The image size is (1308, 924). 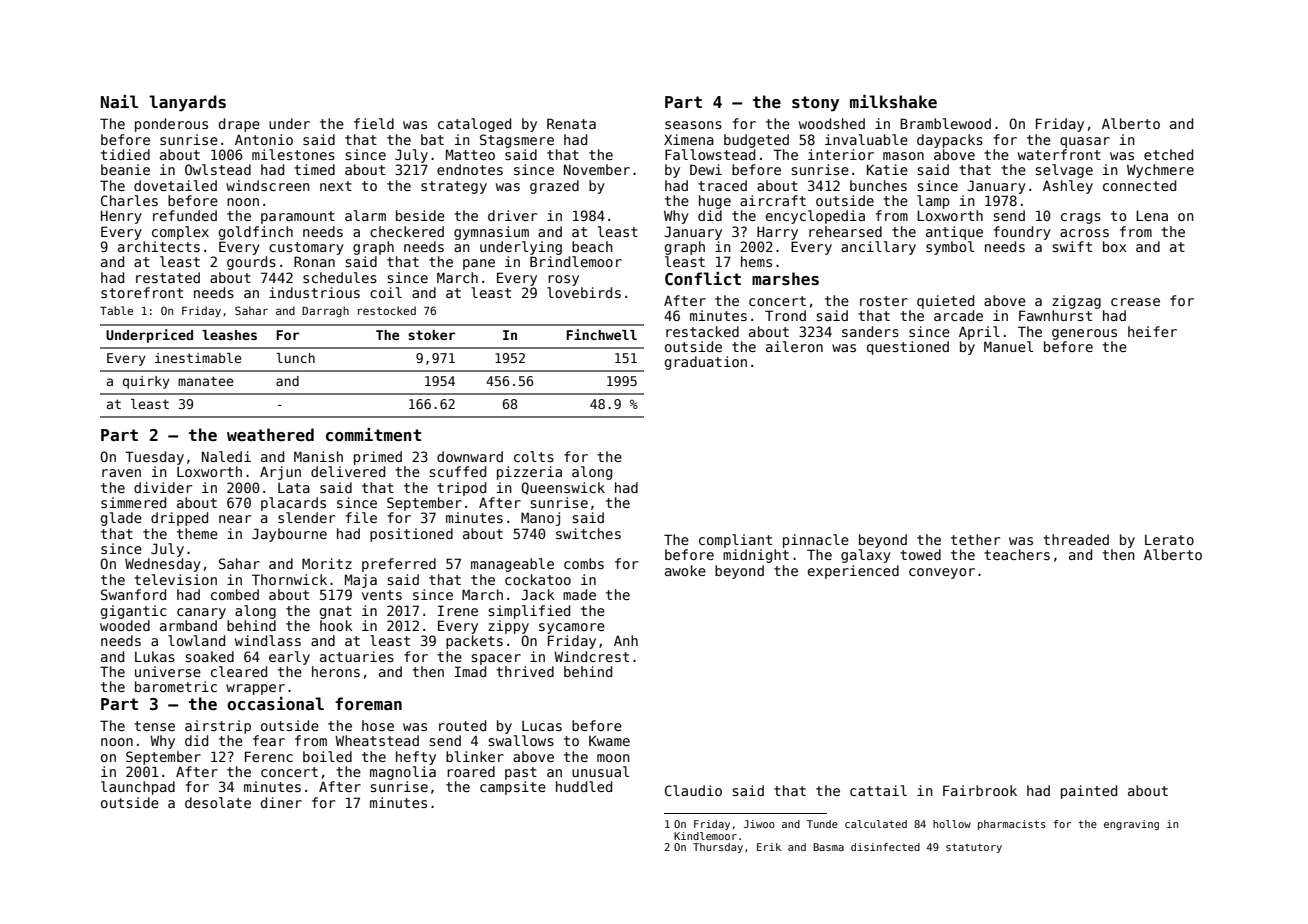 I want to click on huddled, so click(x=584, y=786).
